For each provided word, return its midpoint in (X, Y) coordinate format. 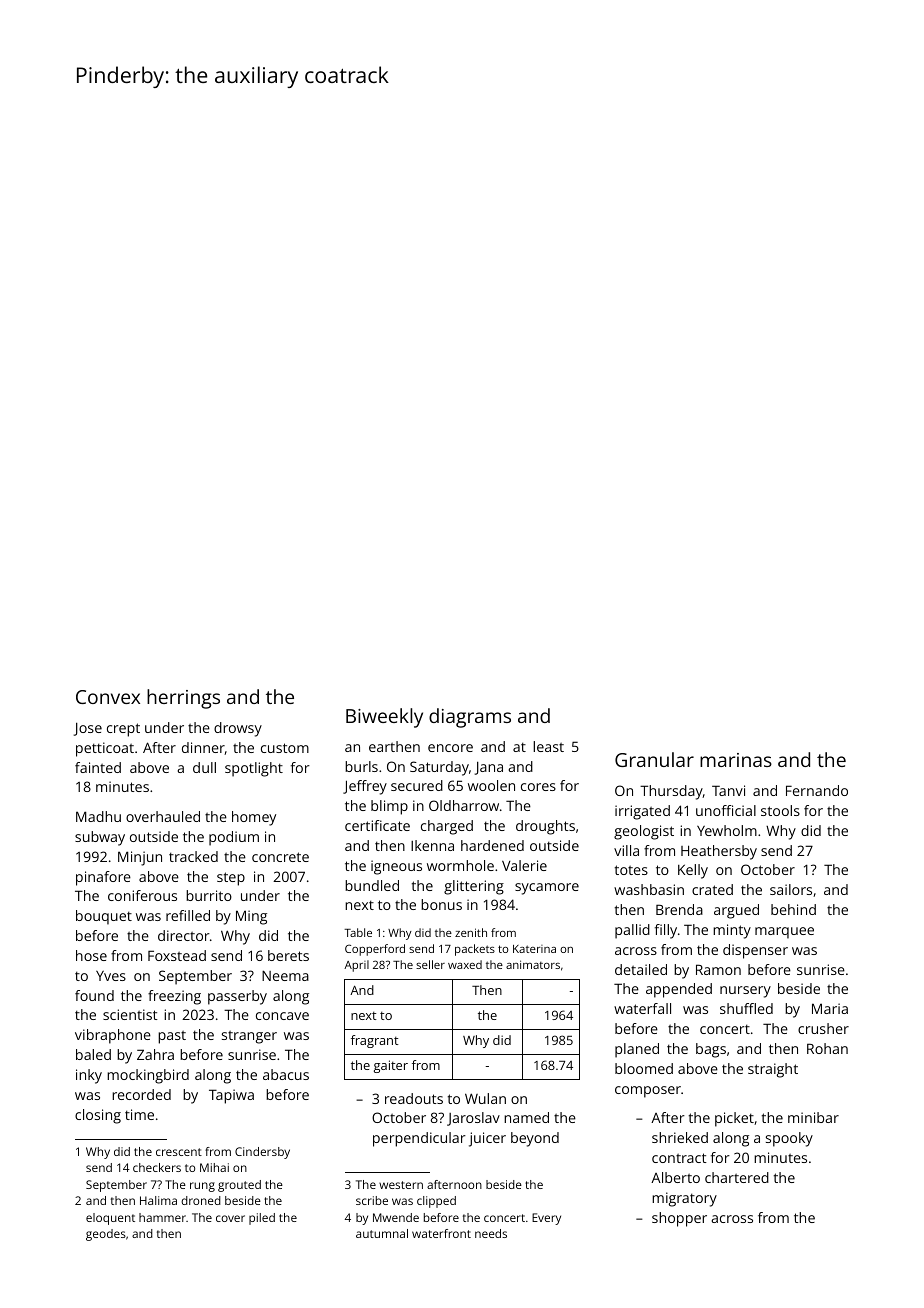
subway (100, 838)
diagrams (470, 718)
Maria (830, 1008)
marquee (784, 933)
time (139, 1114)
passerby (237, 997)
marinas (736, 760)
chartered (737, 1177)
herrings (183, 699)
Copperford (375, 950)
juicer (487, 1139)
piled (262, 1219)
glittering (474, 887)
